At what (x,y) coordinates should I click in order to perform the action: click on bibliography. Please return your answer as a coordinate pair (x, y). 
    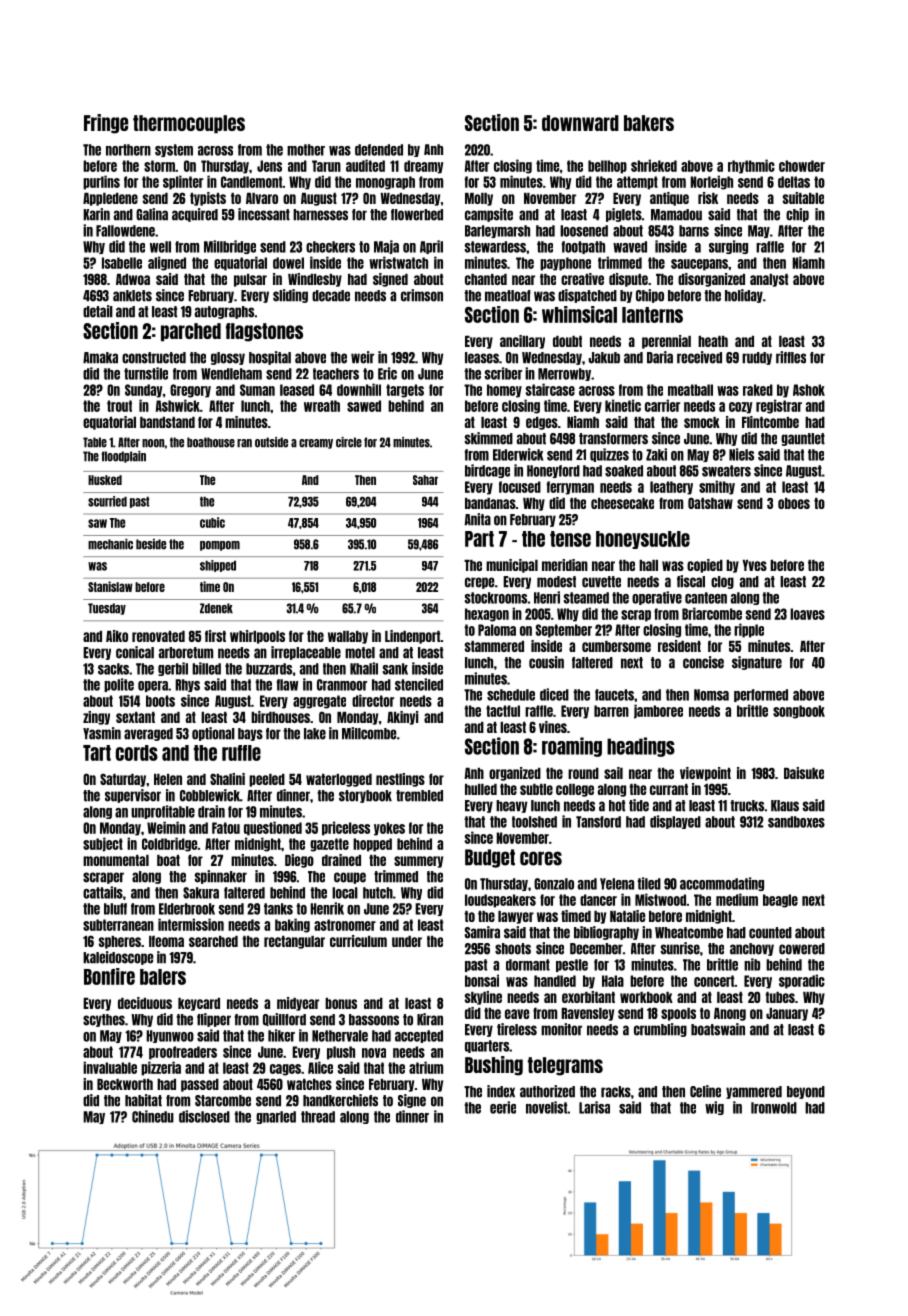
    Looking at the image, I should click on (606, 933).
